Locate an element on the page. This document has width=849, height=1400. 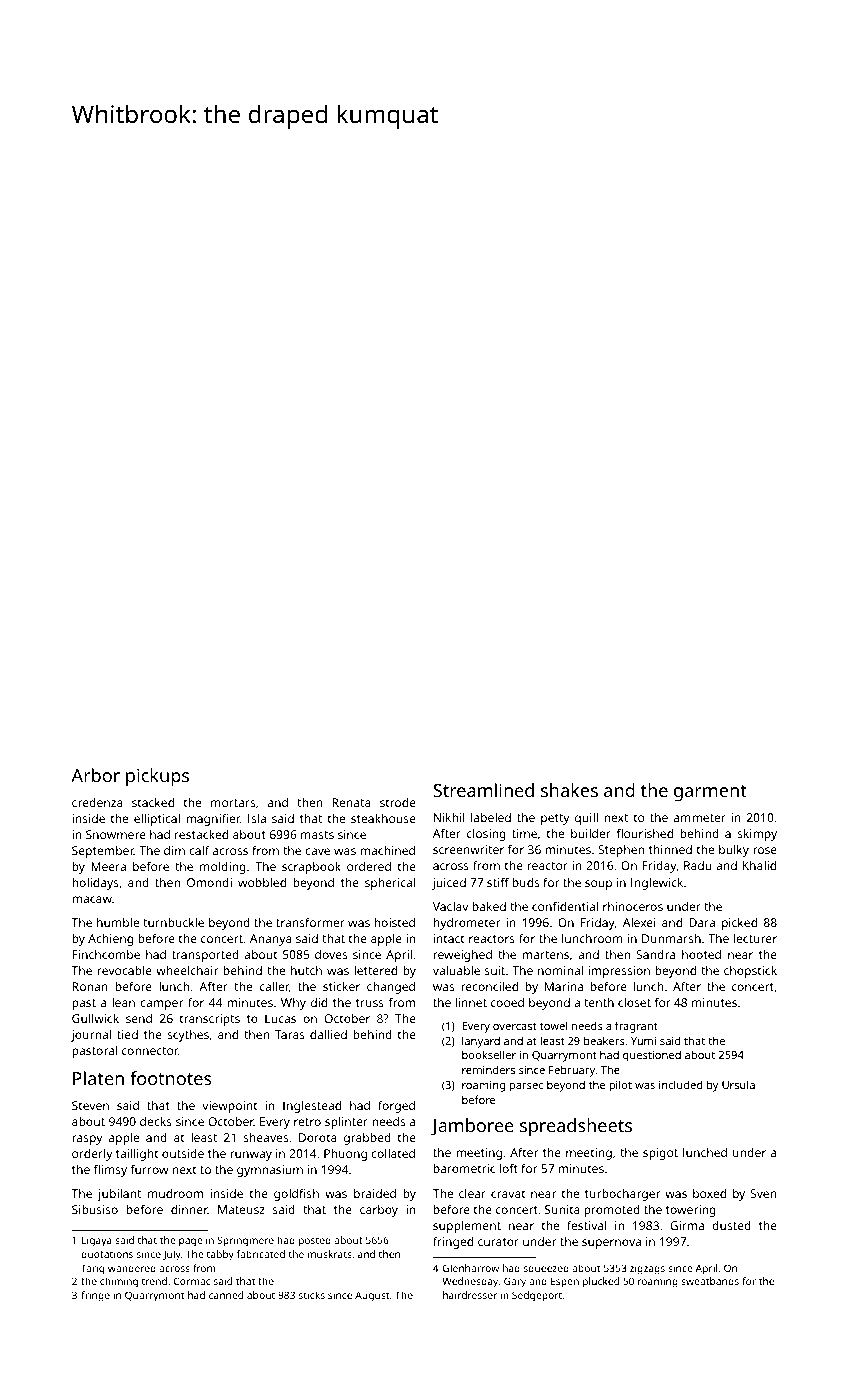
suit is located at coordinates (495, 970).
